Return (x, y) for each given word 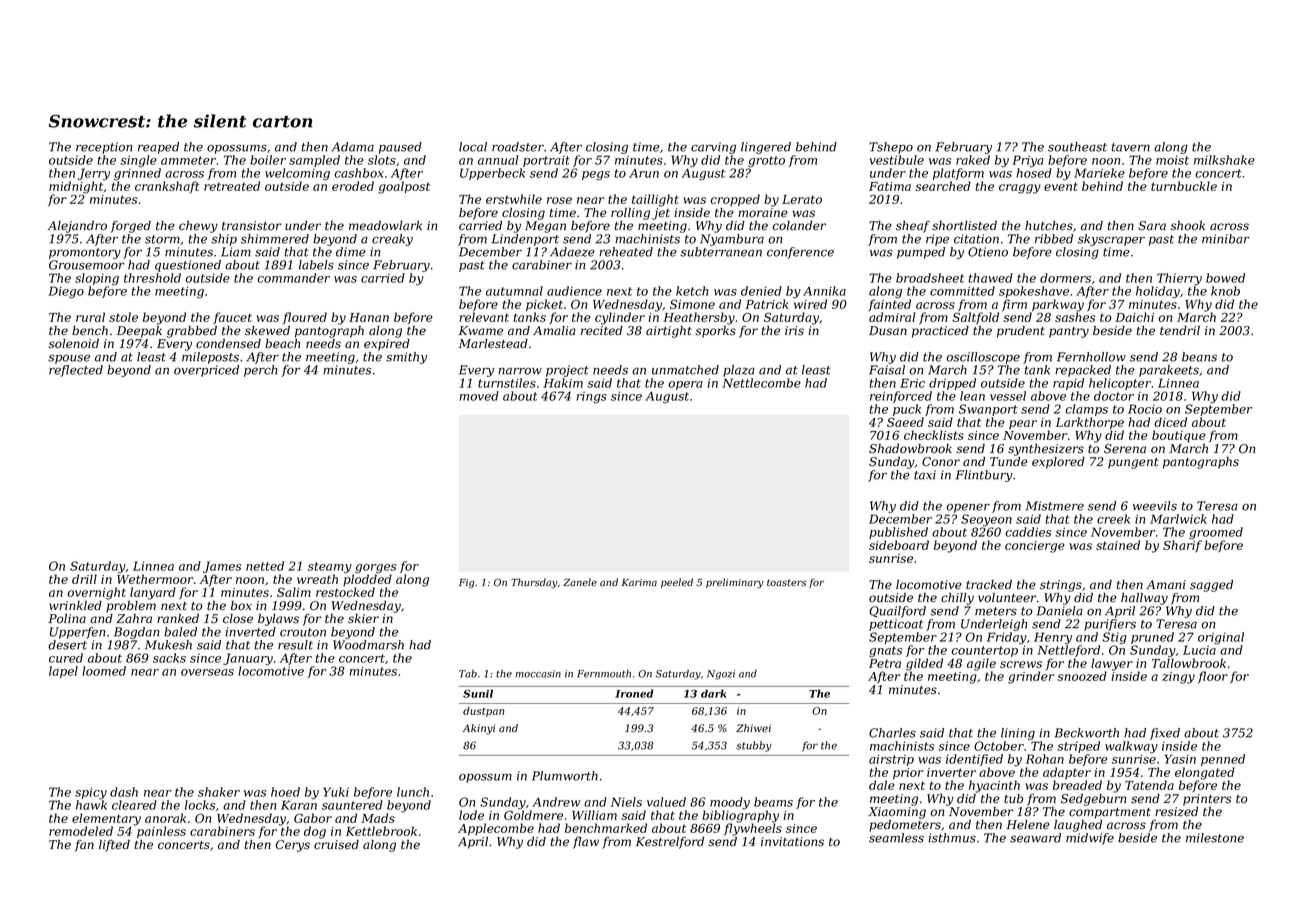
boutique (1179, 436)
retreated (232, 186)
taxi (925, 475)
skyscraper (1111, 240)
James (222, 567)
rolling (630, 214)
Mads (378, 818)
